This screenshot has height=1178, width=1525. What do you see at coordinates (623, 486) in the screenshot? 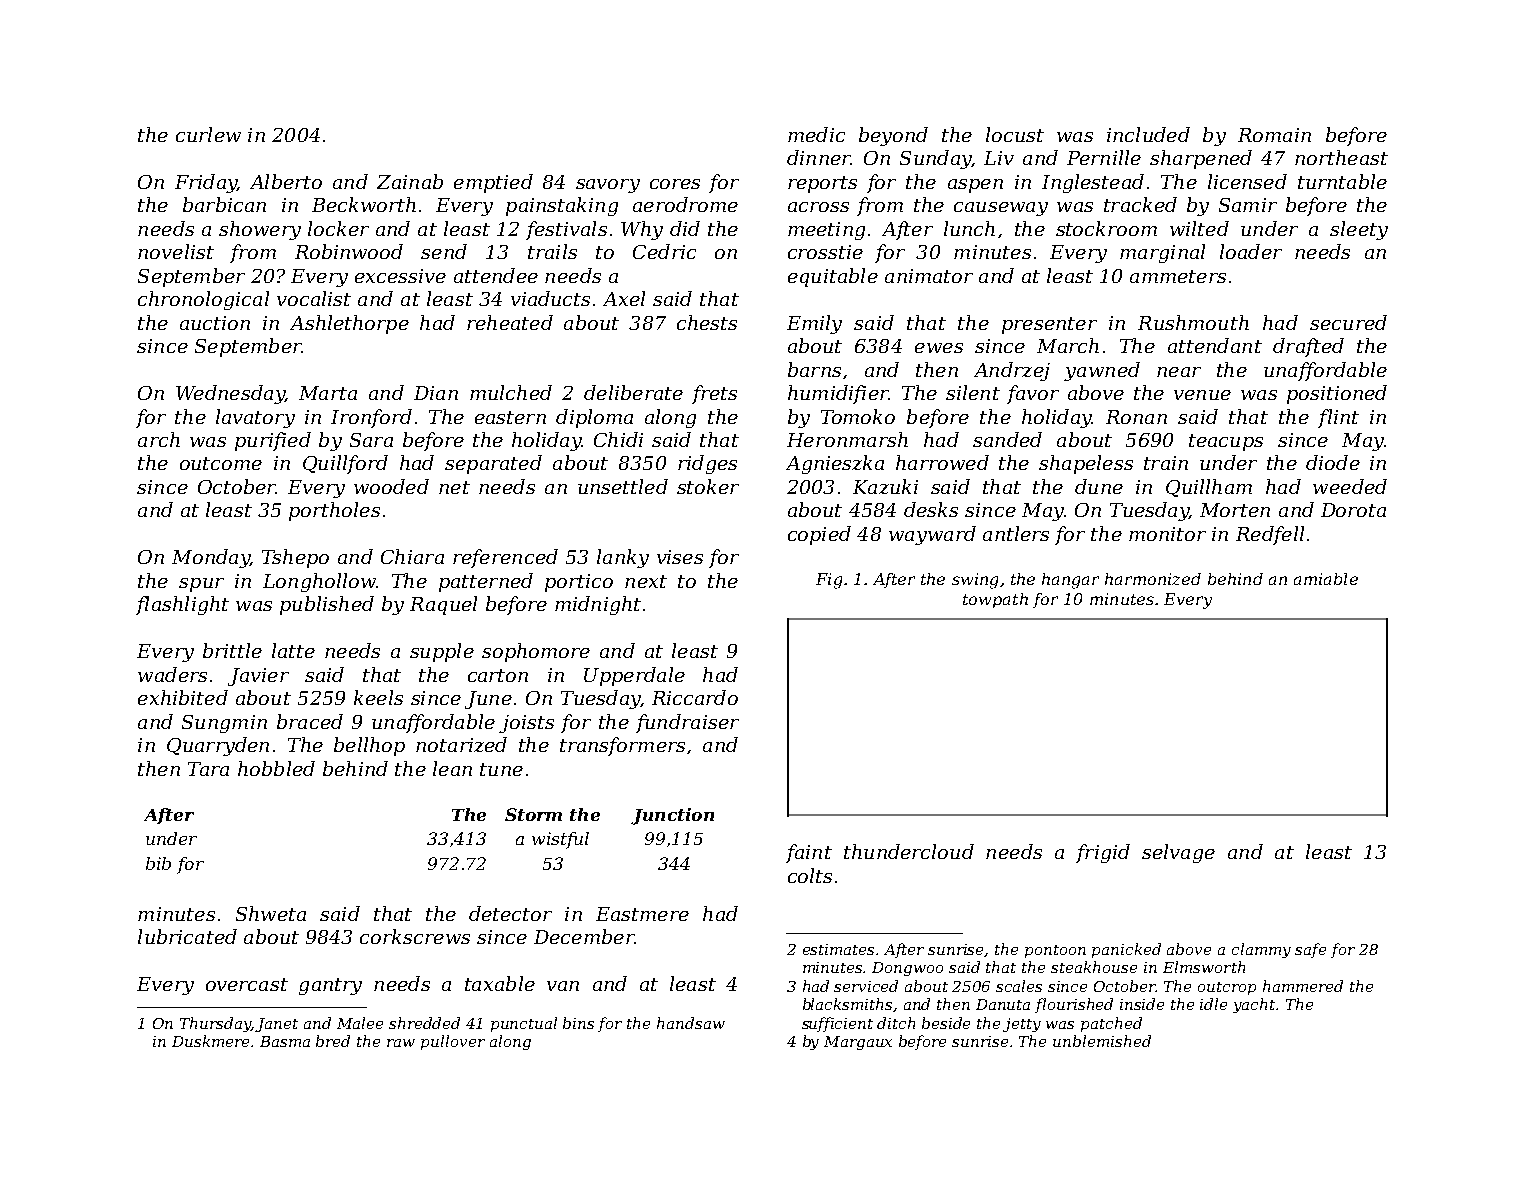
I see `unsettled` at bounding box center [623, 486].
